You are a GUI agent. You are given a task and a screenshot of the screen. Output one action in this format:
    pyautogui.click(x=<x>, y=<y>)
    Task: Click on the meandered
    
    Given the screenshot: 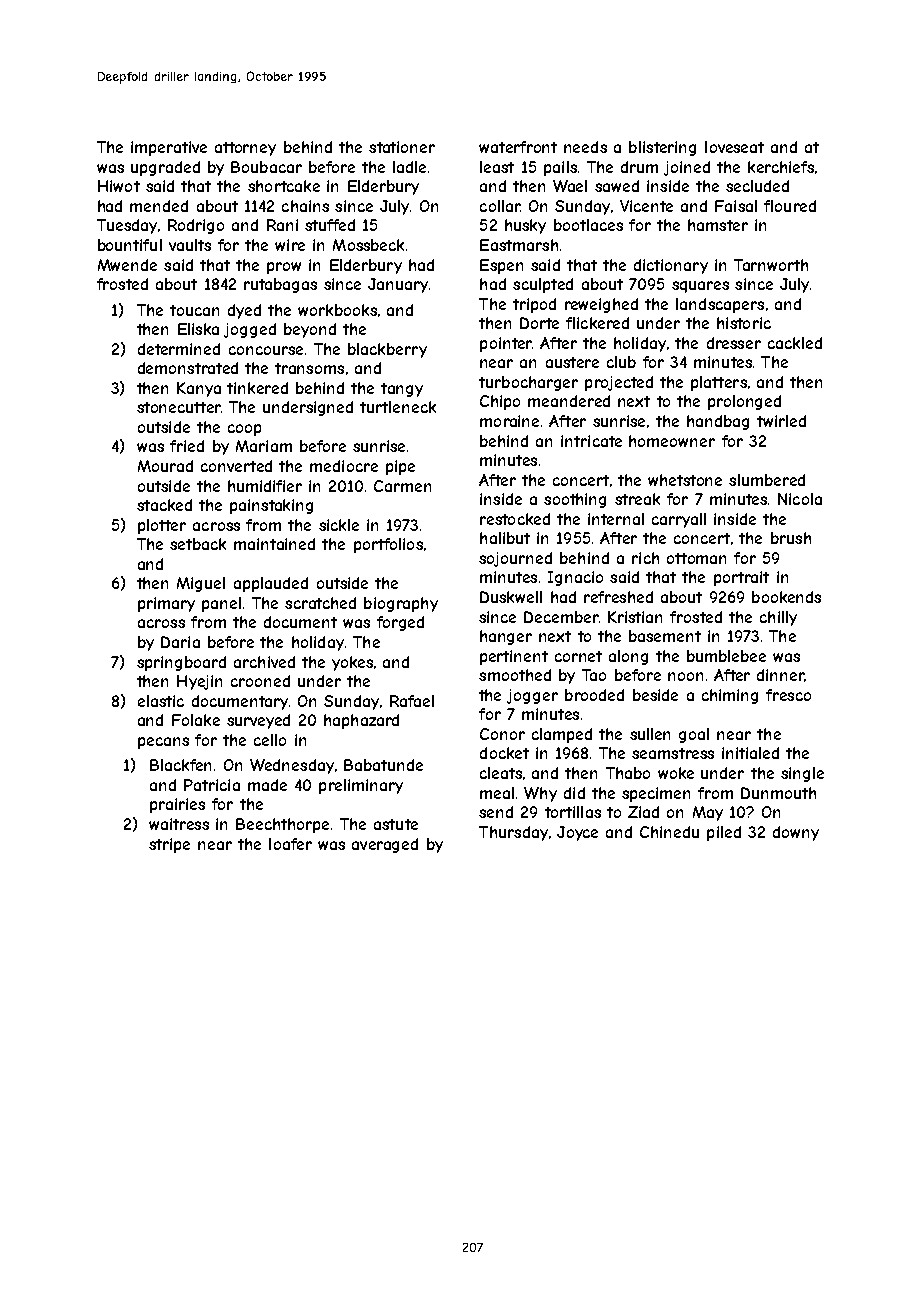 What is the action you would take?
    pyautogui.click(x=569, y=401)
